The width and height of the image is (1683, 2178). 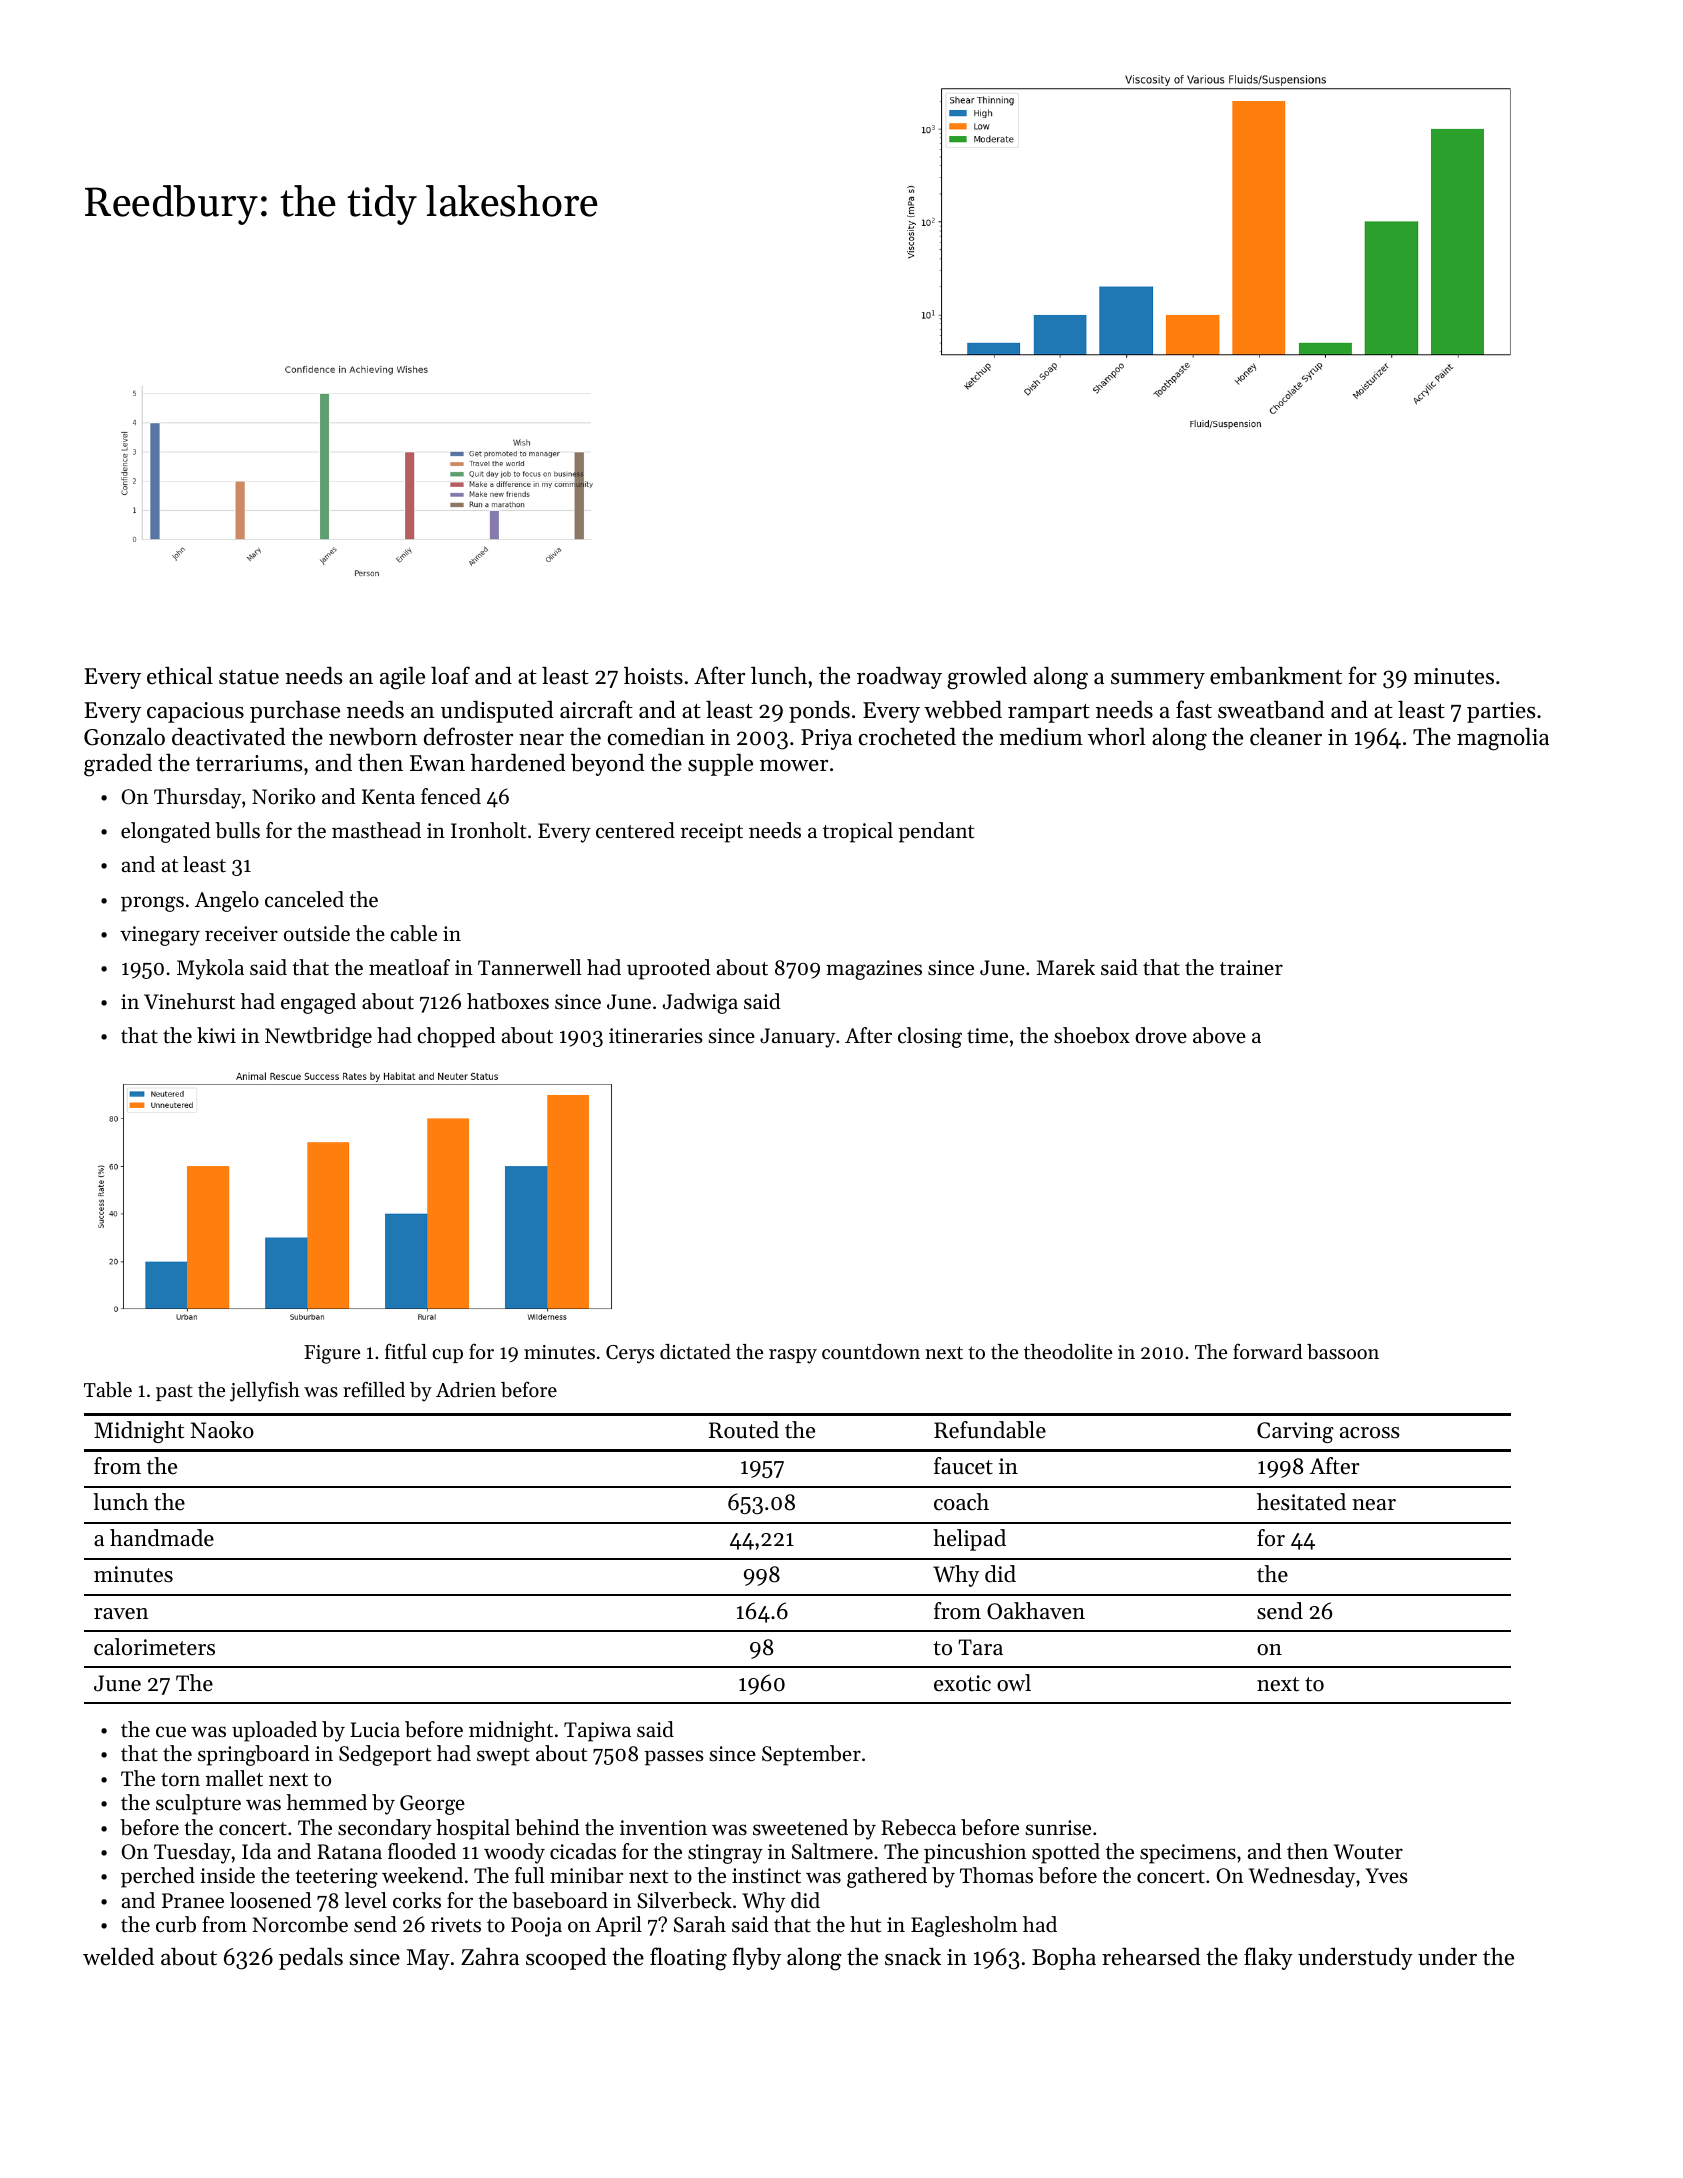 What do you see at coordinates (1301, 1502) in the image?
I see `hesitated` at bounding box center [1301, 1502].
